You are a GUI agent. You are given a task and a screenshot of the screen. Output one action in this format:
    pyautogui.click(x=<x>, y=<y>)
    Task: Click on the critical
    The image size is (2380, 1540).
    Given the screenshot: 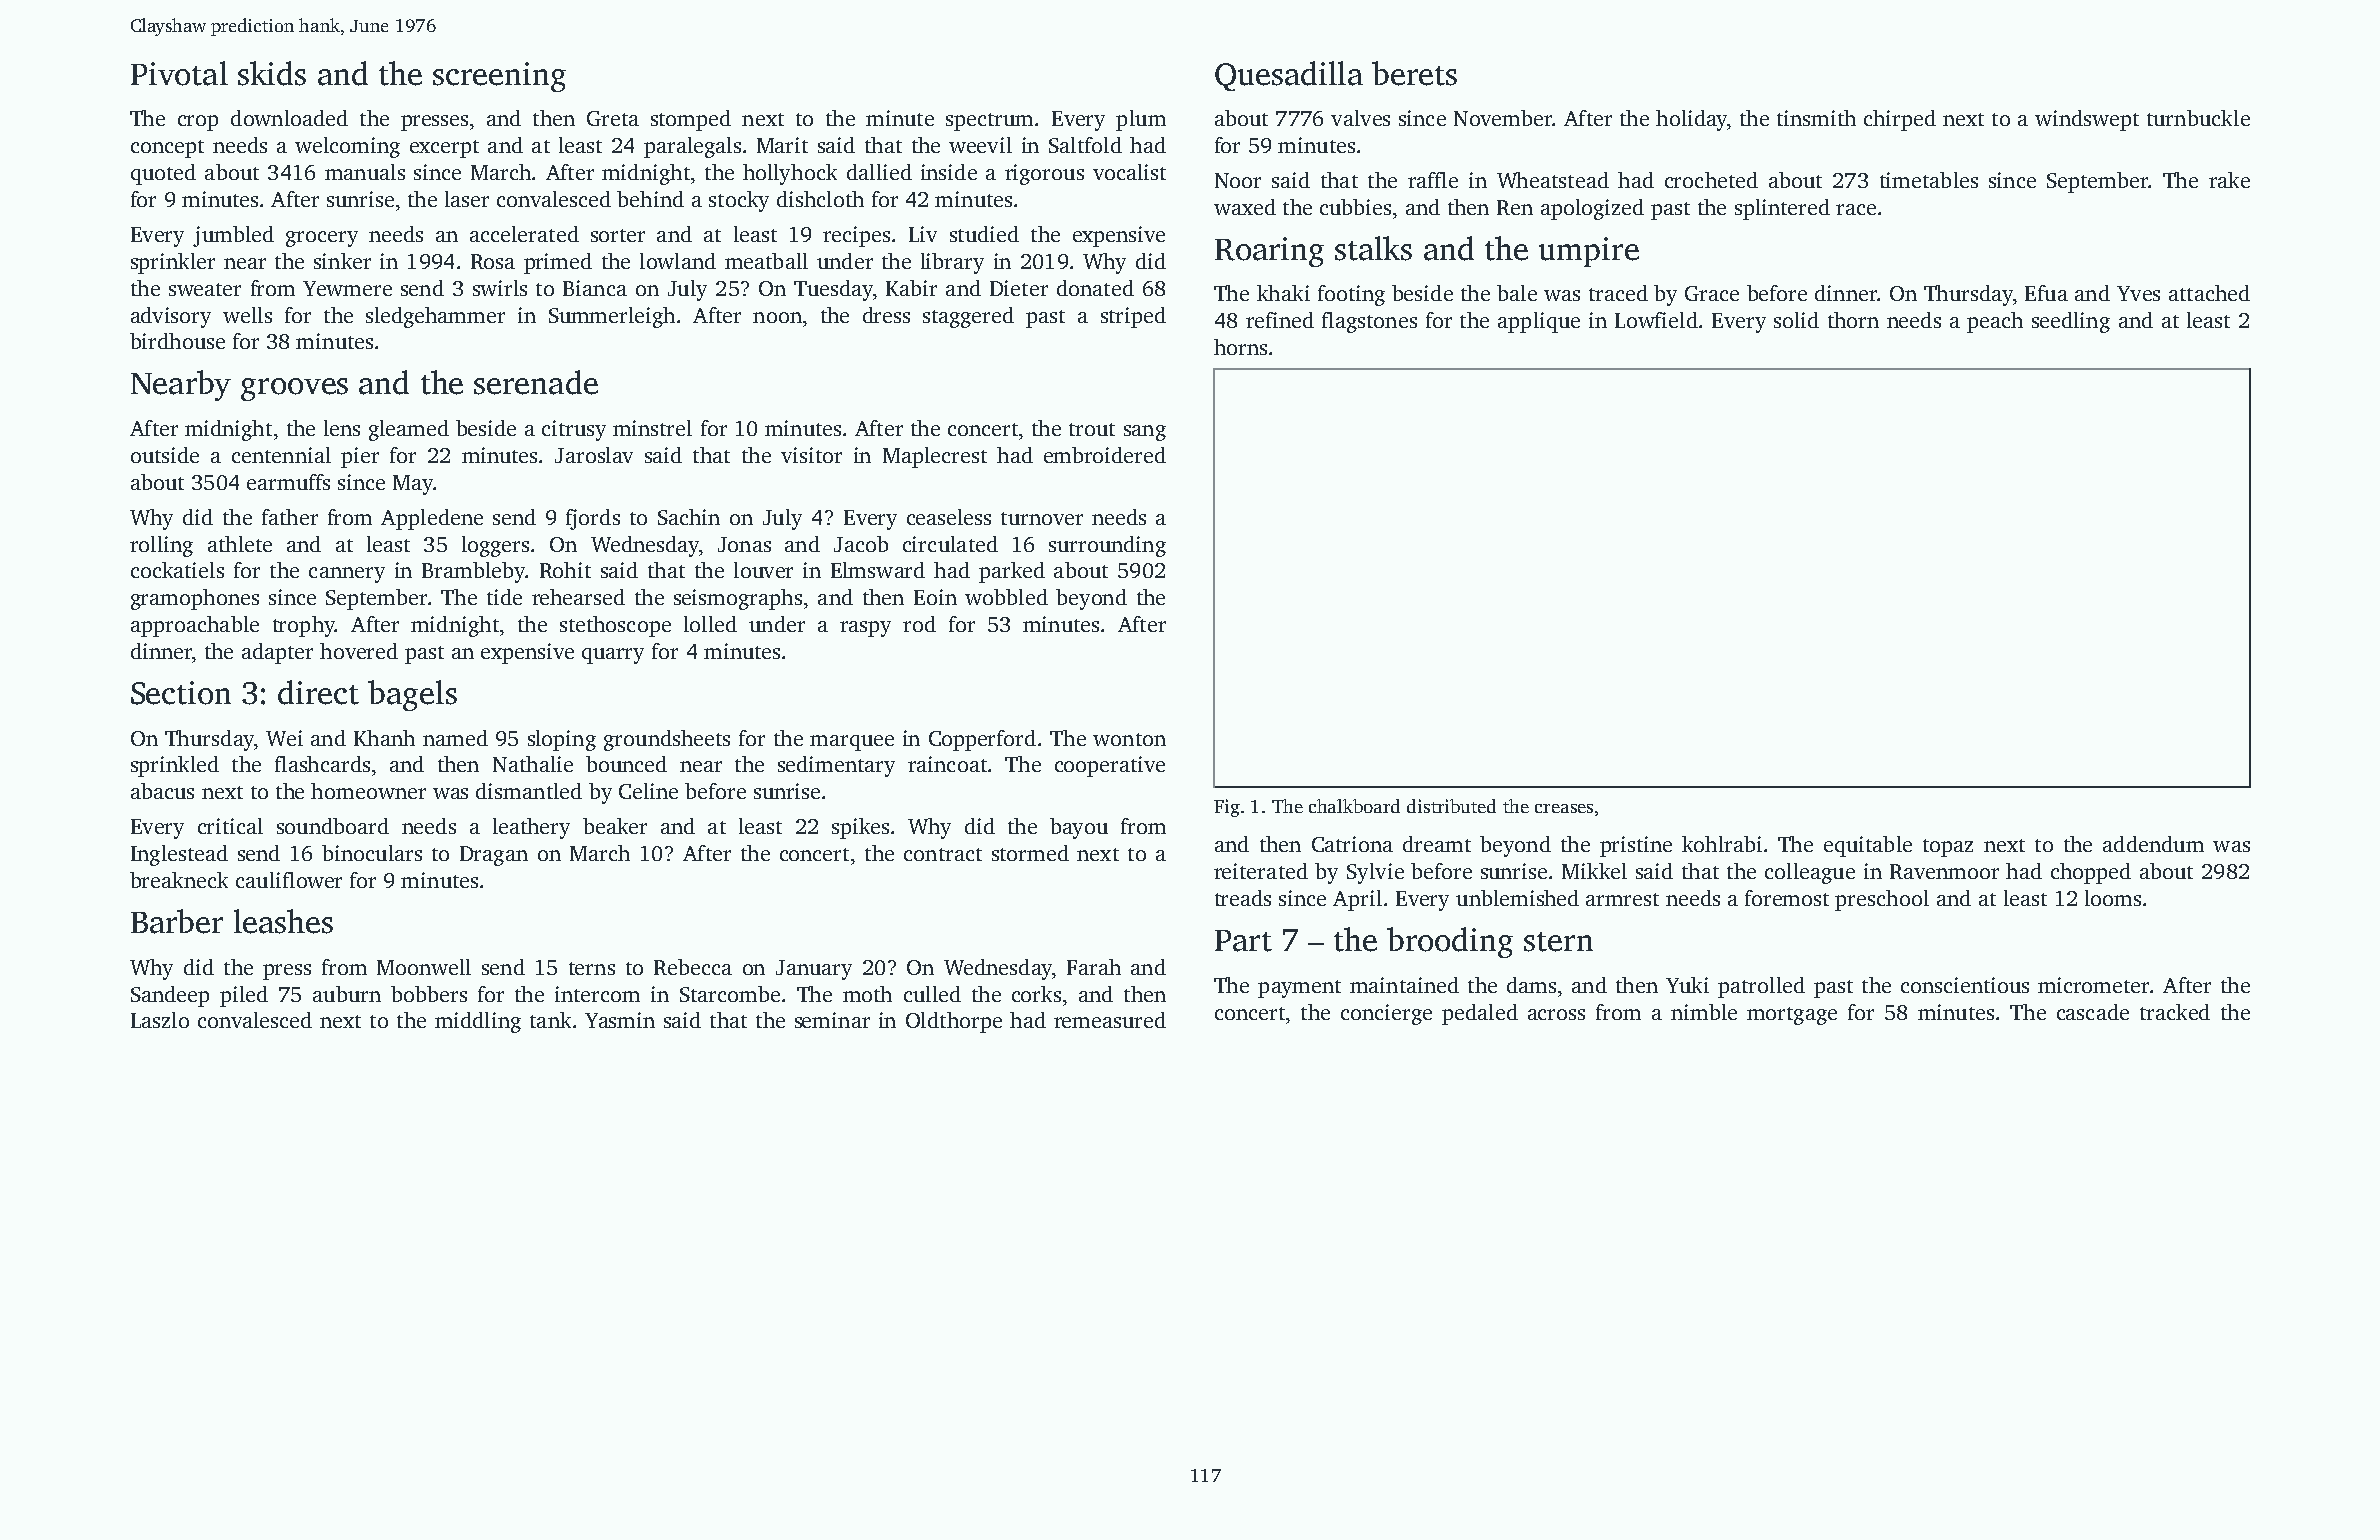 What is the action you would take?
    pyautogui.click(x=230, y=826)
